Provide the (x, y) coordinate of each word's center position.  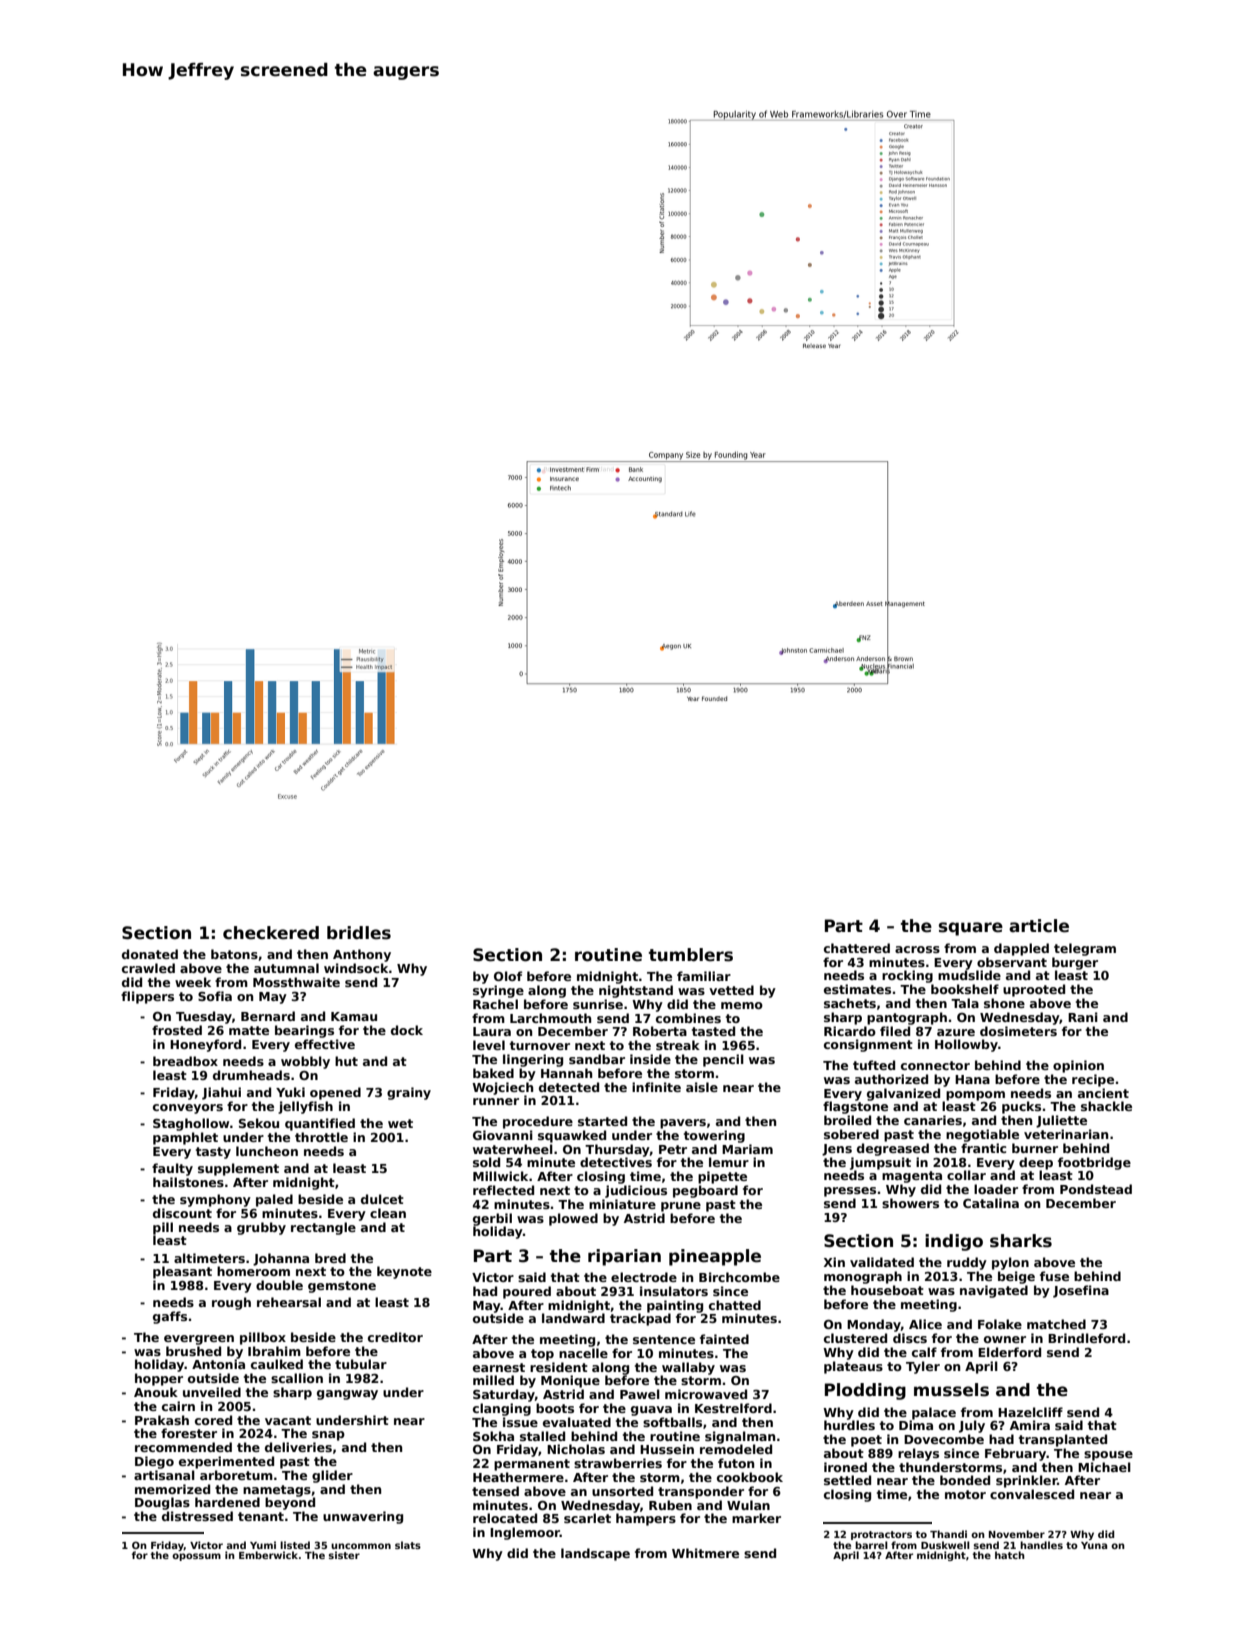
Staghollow (191, 1124)
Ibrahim (274, 1351)
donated (150, 954)
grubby (261, 1228)
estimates (857, 989)
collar (966, 1175)
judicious (636, 1191)
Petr (673, 1149)
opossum (196, 1557)
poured (527, 1292)
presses (850, 1192)
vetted (731, 990)
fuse (1054, 1276)
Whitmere (705, 1553)
